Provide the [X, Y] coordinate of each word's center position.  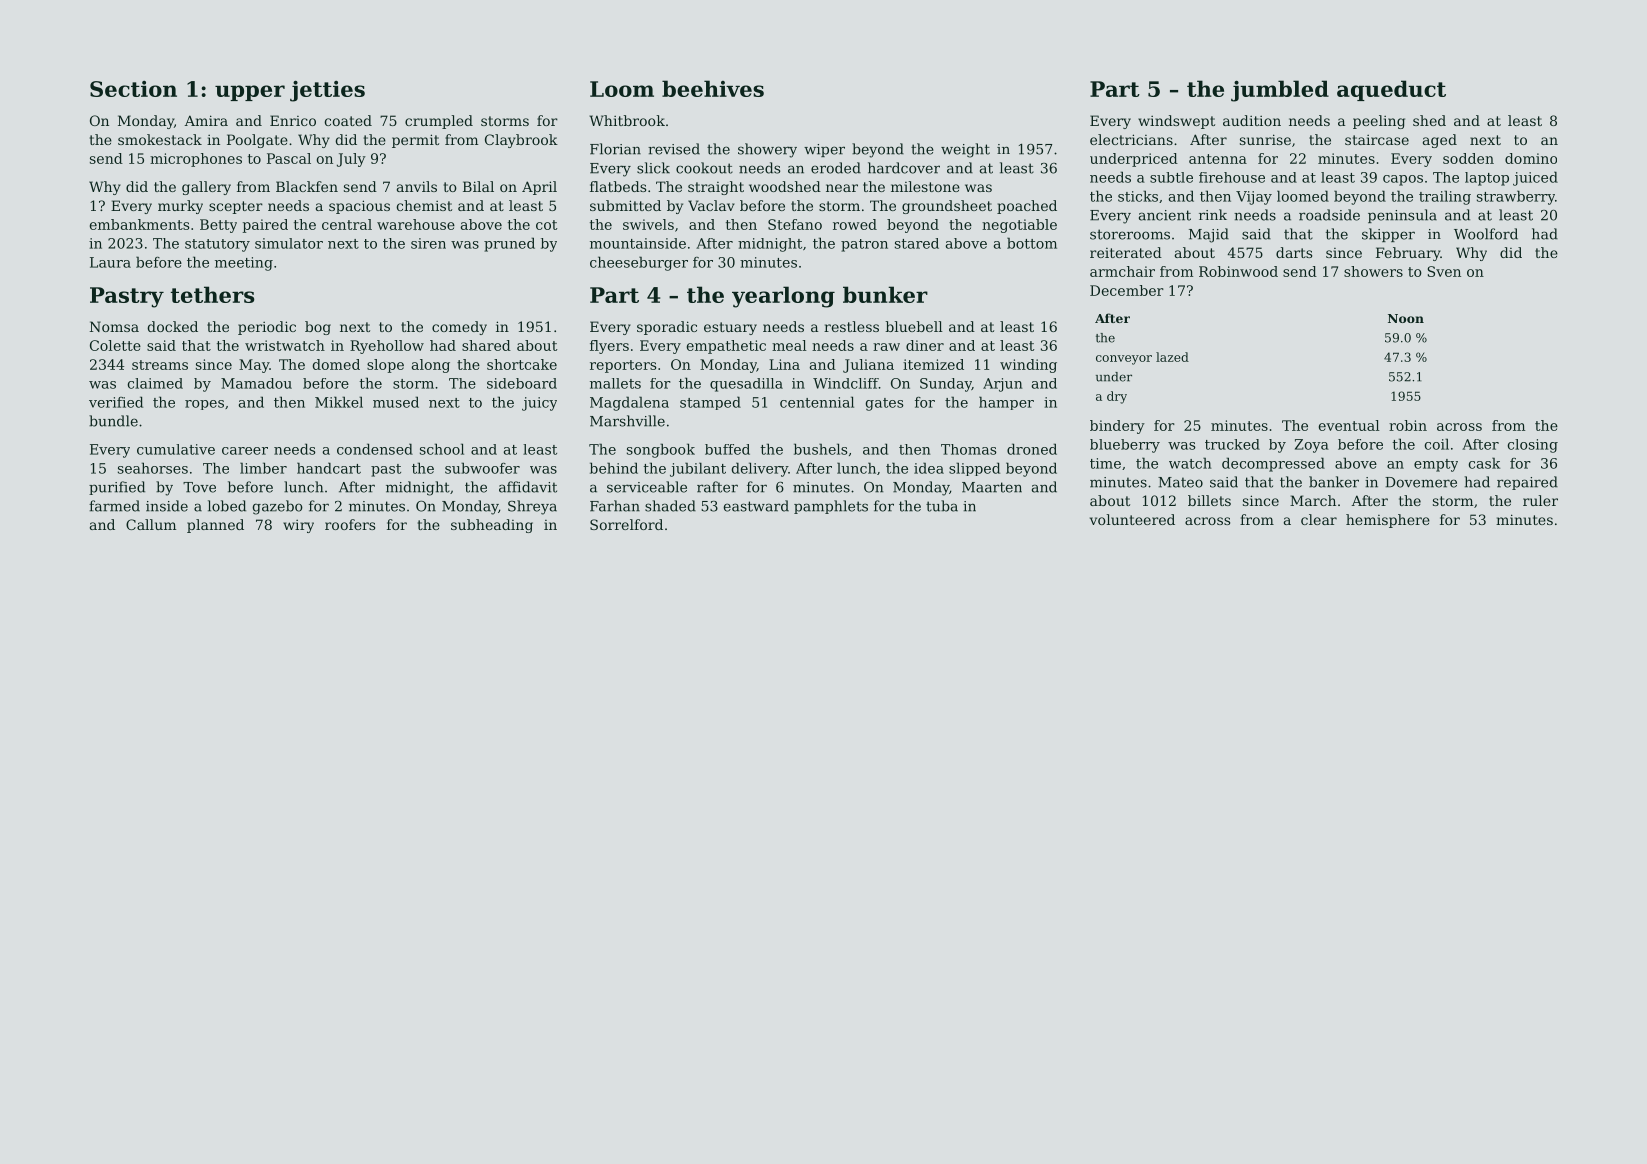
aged [1440, 141]
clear [1319, 519]
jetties [327, 91]
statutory [217, 245]
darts [1294, 252]
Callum [151, 524]
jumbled [1280, 91]
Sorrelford [626, 524]
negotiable [1019, 226]
